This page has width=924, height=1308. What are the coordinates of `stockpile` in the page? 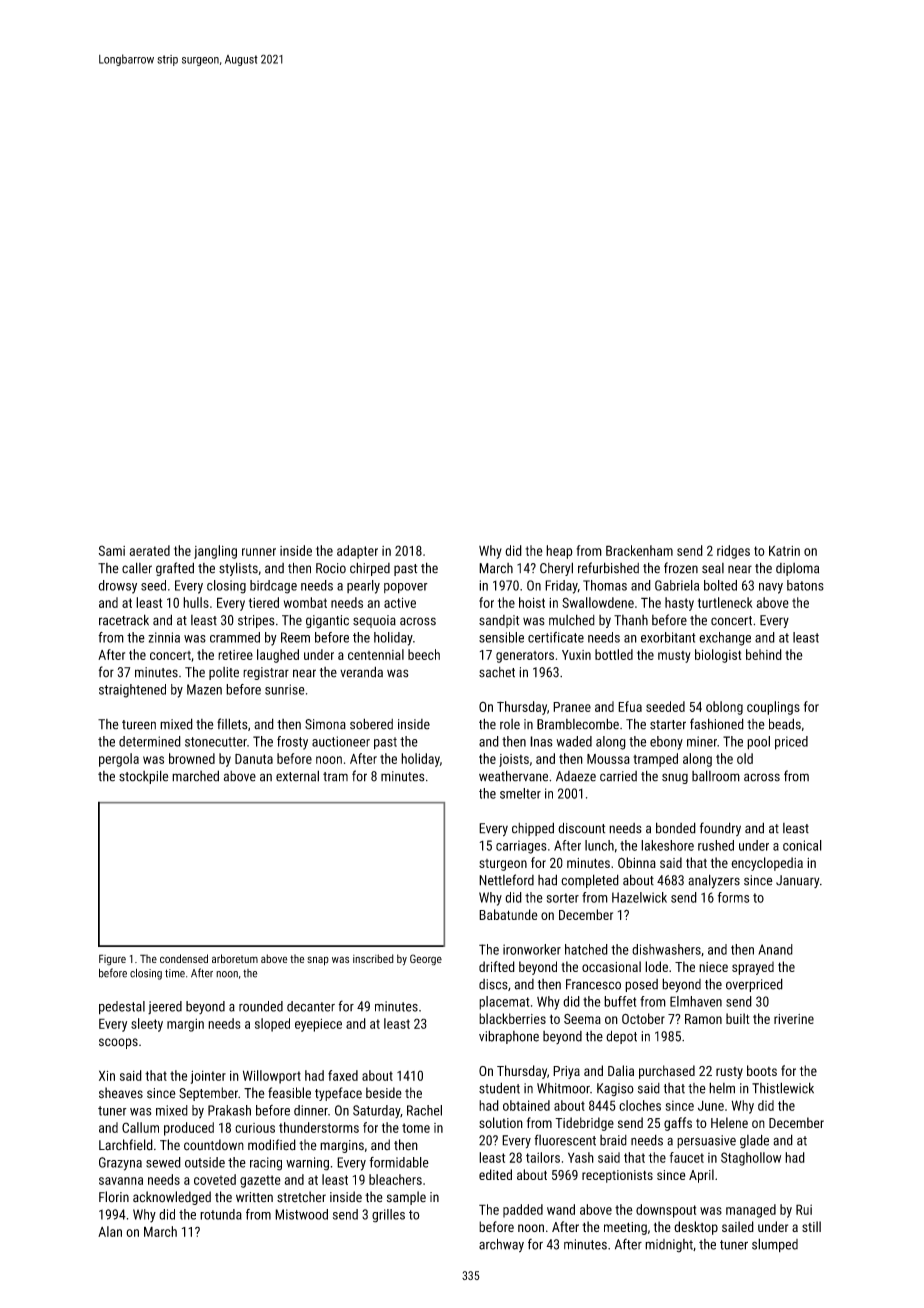 It's located at (143, 777).
